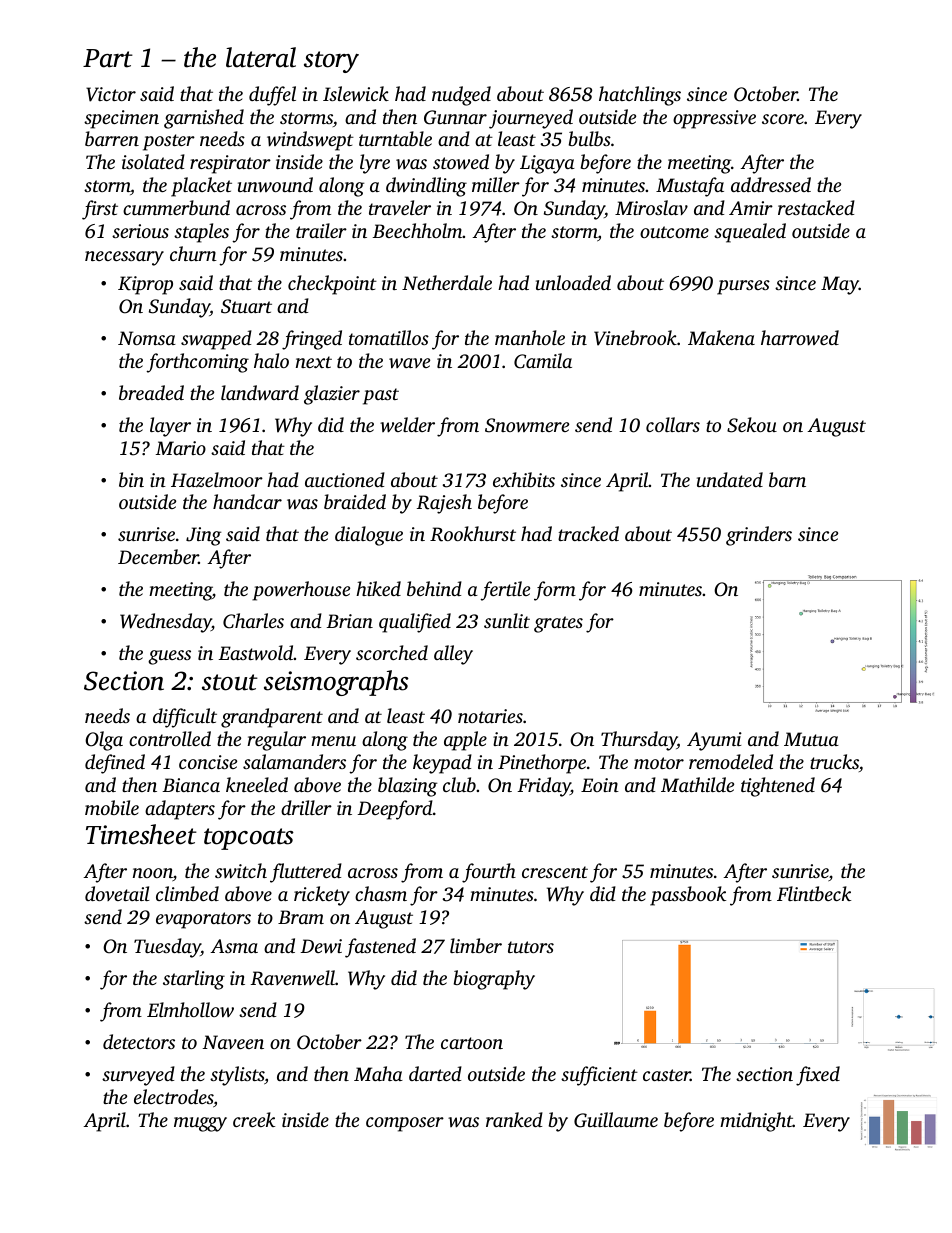  I want to click on serious, so click(140, 231).
